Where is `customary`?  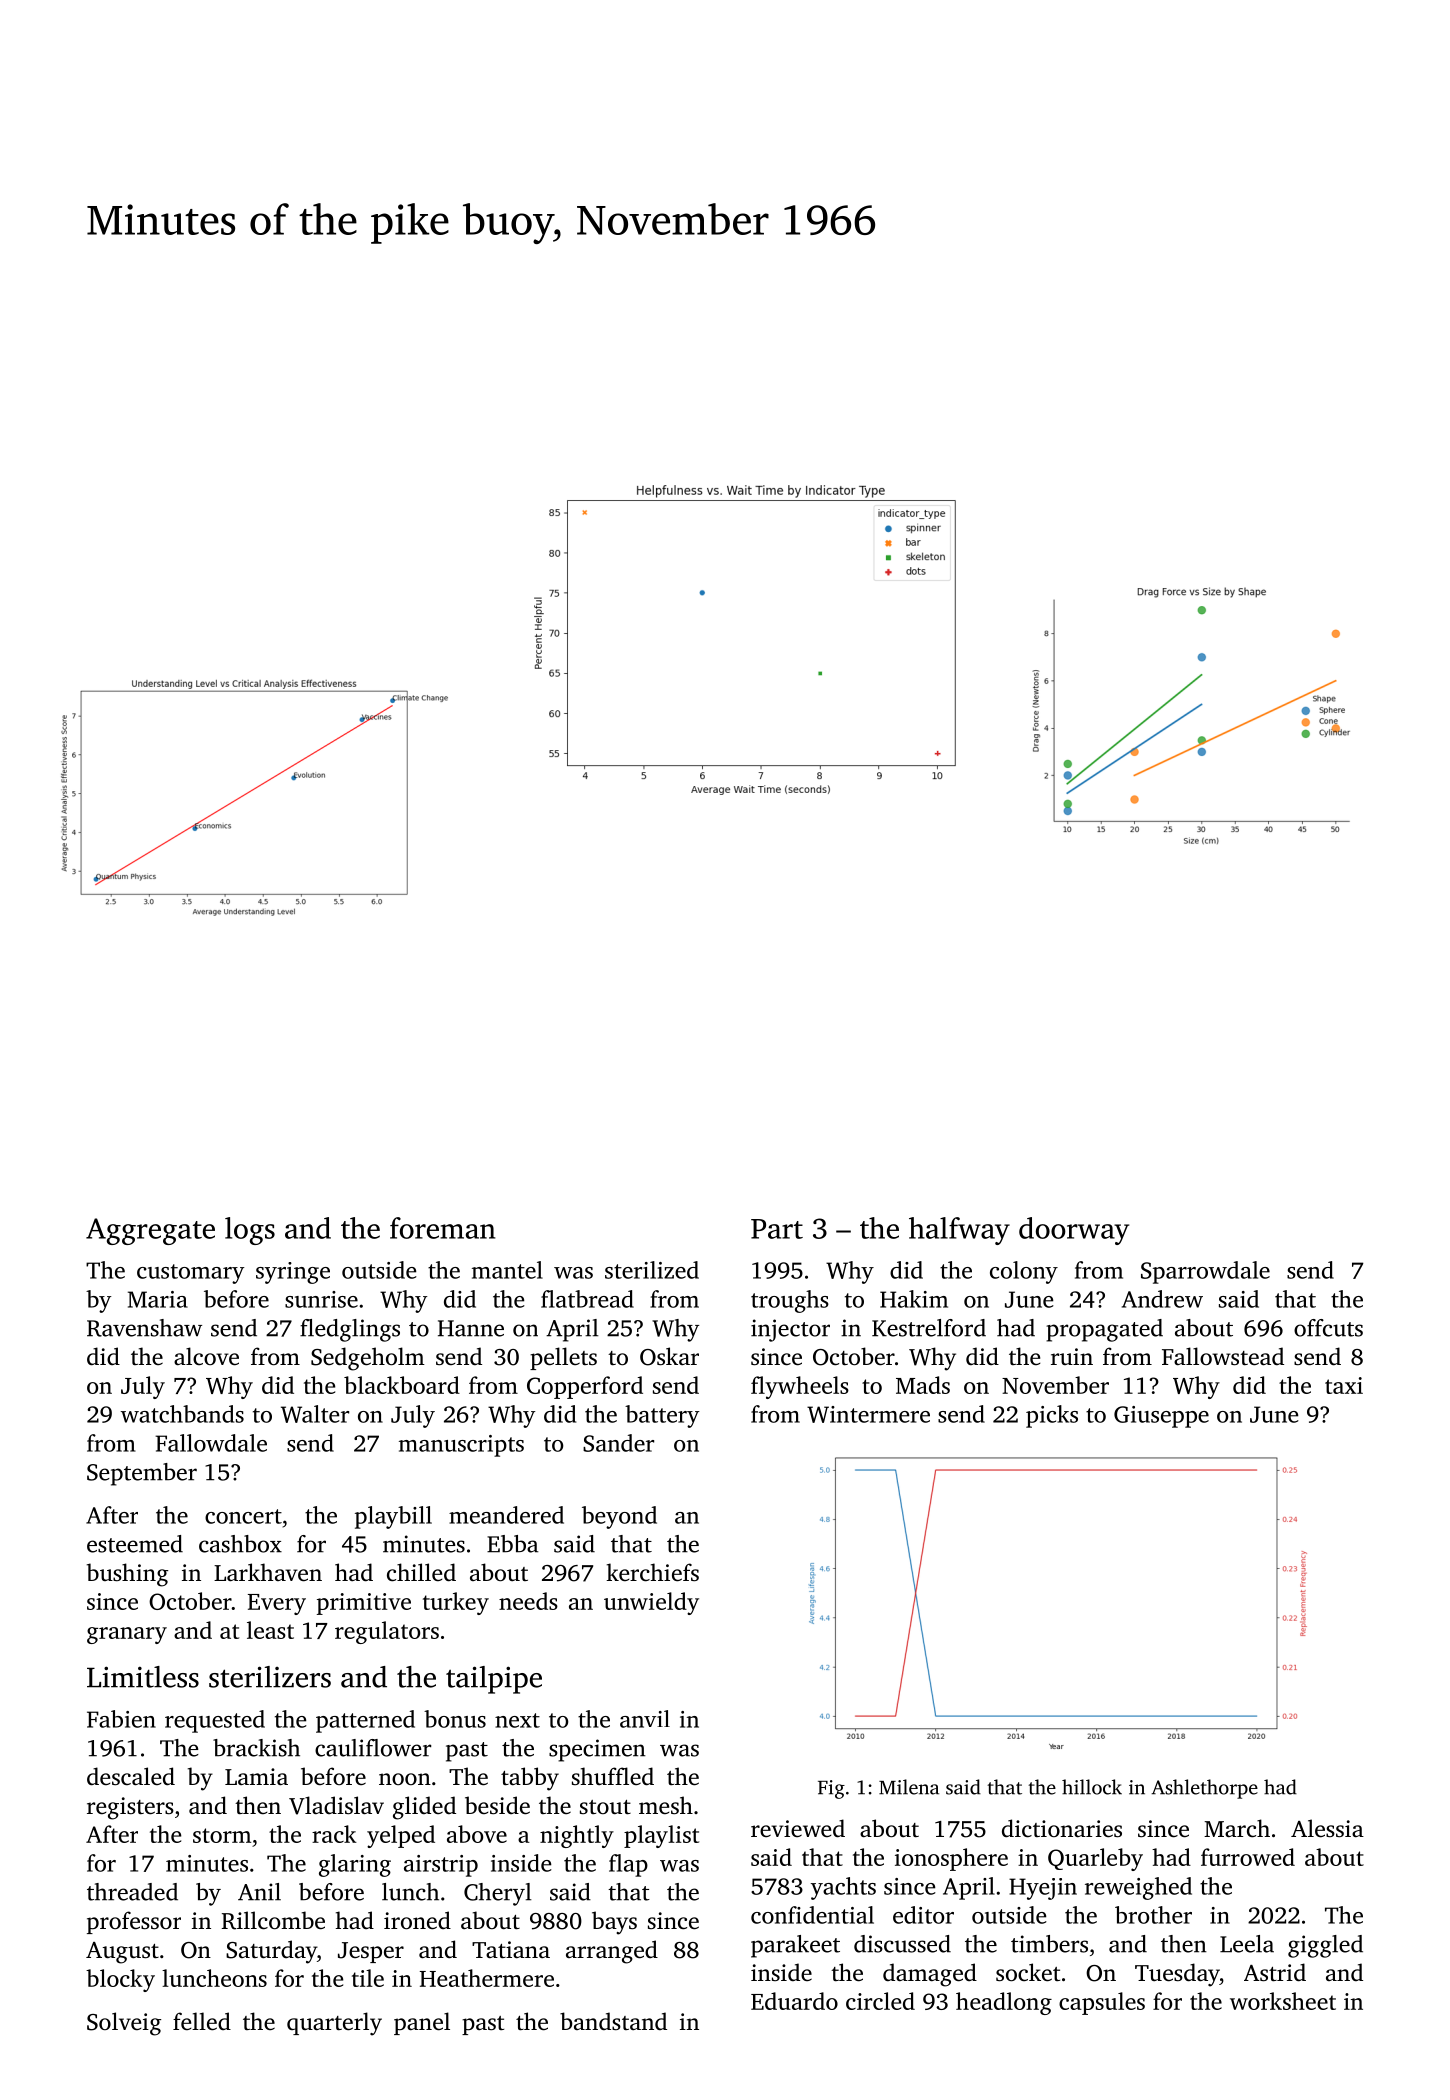 customary is located at coordinates (190, 1274).
